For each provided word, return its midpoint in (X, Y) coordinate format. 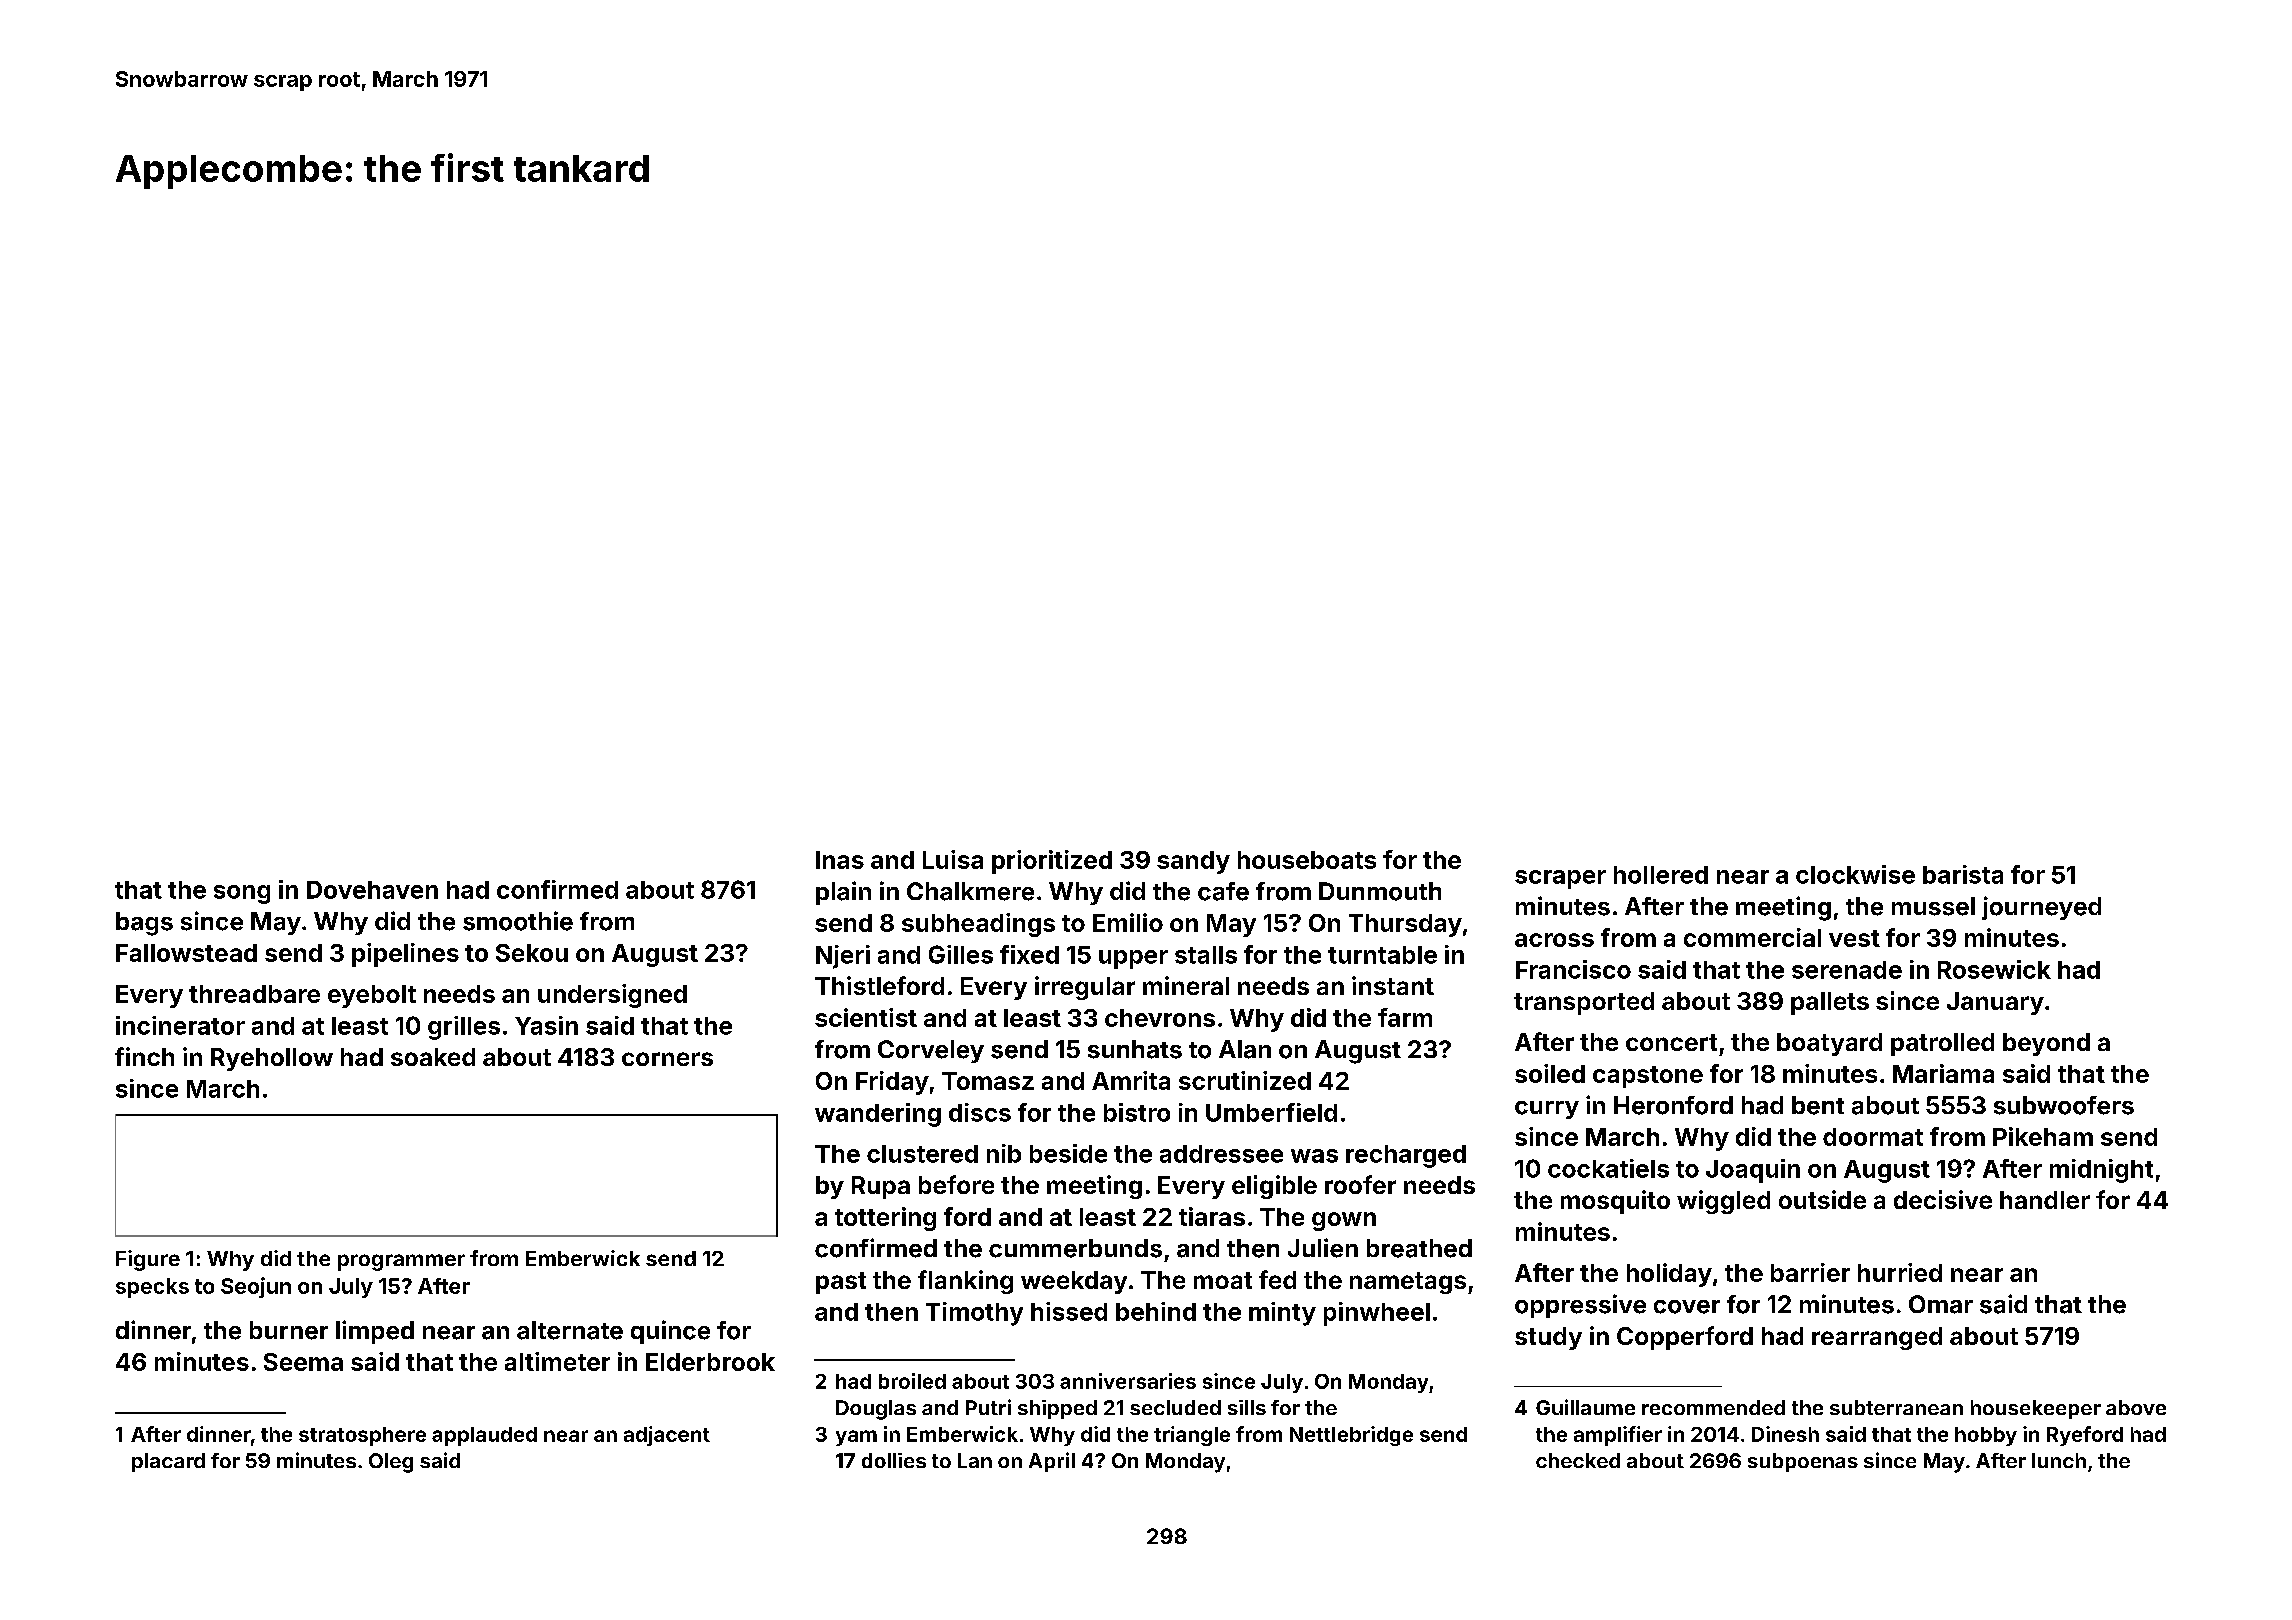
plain (843, 893)
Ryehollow (272, 1059)
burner (289, 1330)
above (2136, 1407)
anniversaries (1128, 1381)
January (1995, 1003)
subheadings (978, 925)
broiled (912, 1381)
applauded (484, 1436)
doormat (1873, 1137)
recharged (1406, 1156)
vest (1854, 938)
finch (144, 1056)
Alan (1245, 1049)
